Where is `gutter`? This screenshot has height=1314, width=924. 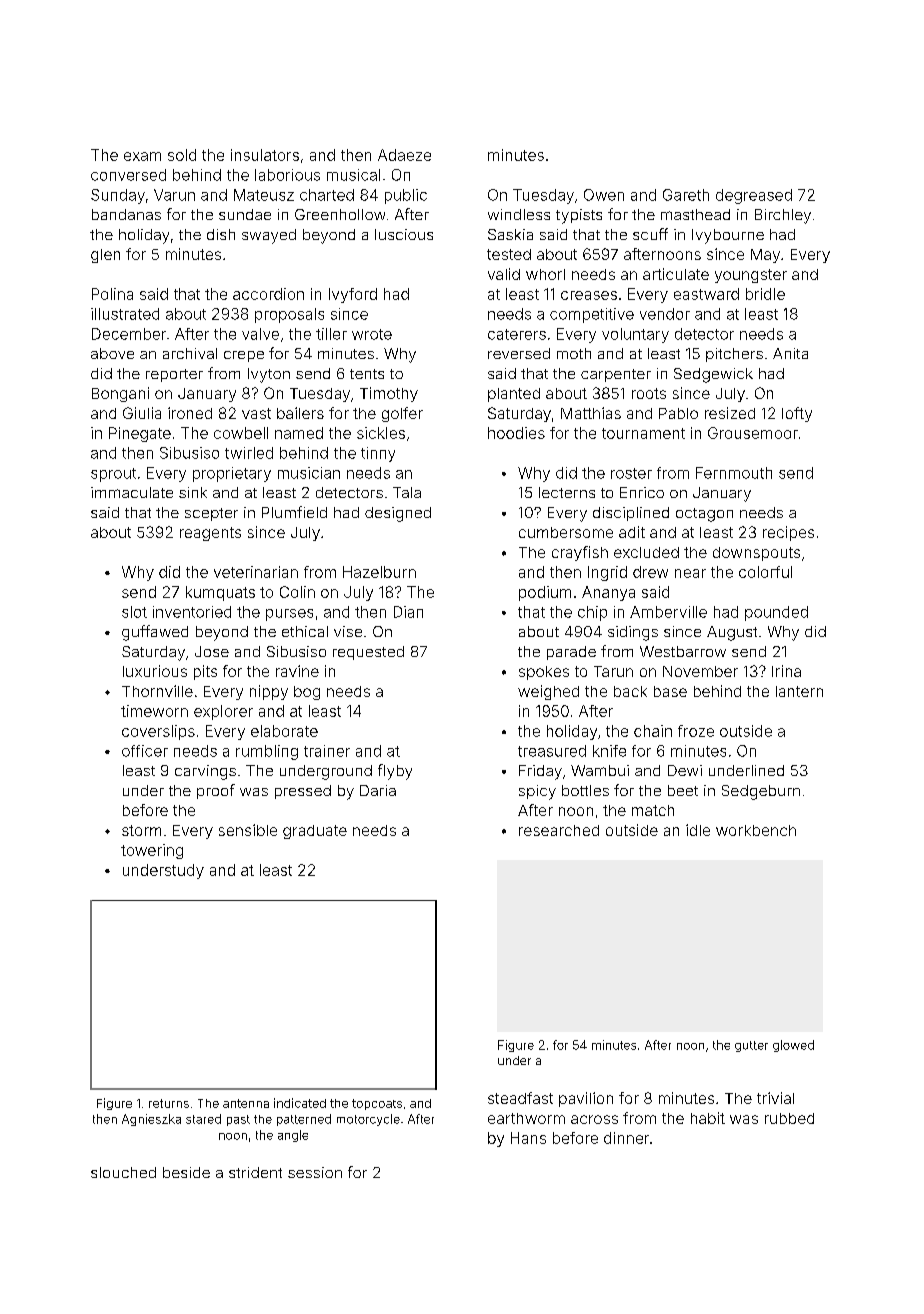 gutter is located at coordinates (751, 1046).
